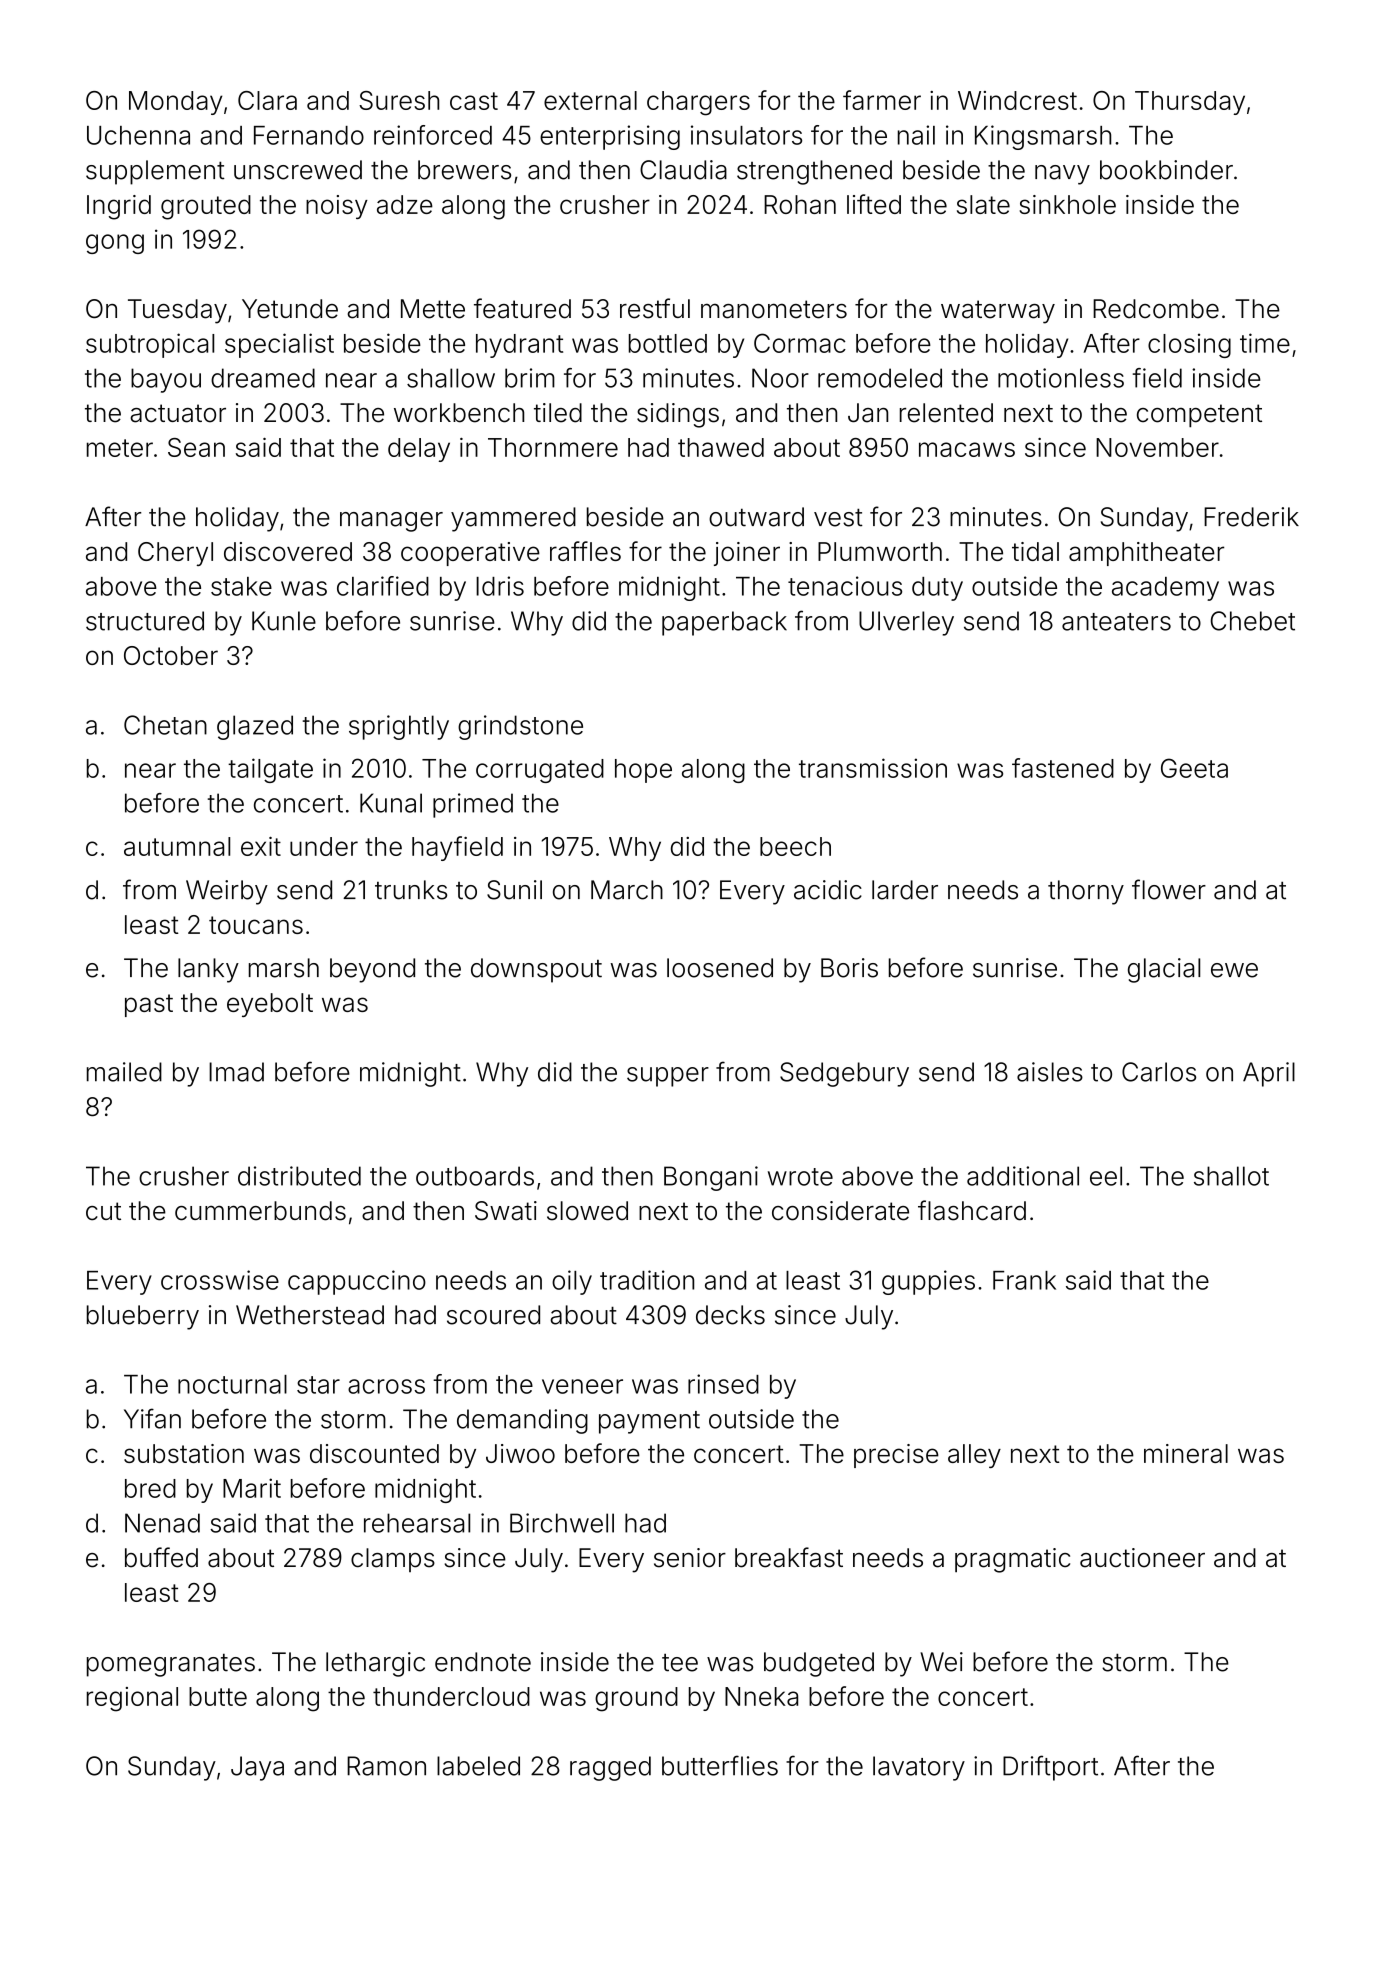  What do you see at coordinates (257, 1768) in the page?
I see `Jaya` at bounding box center [257, 1768].
